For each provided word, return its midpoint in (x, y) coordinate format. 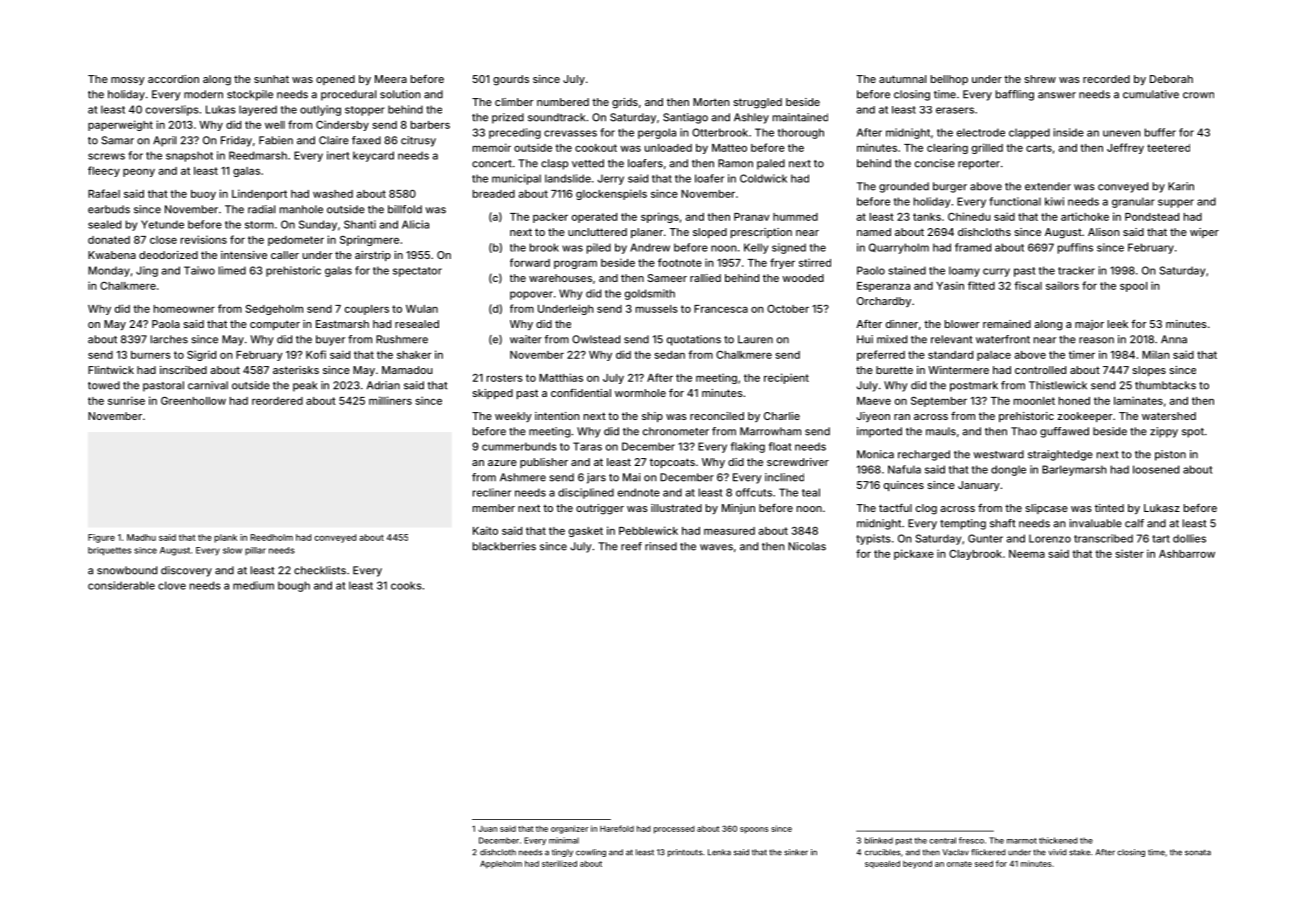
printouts (685, 853)
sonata (1198, 852)
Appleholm (501, 865)
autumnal (902, 79)
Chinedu (969, 216)
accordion (173, 79)
